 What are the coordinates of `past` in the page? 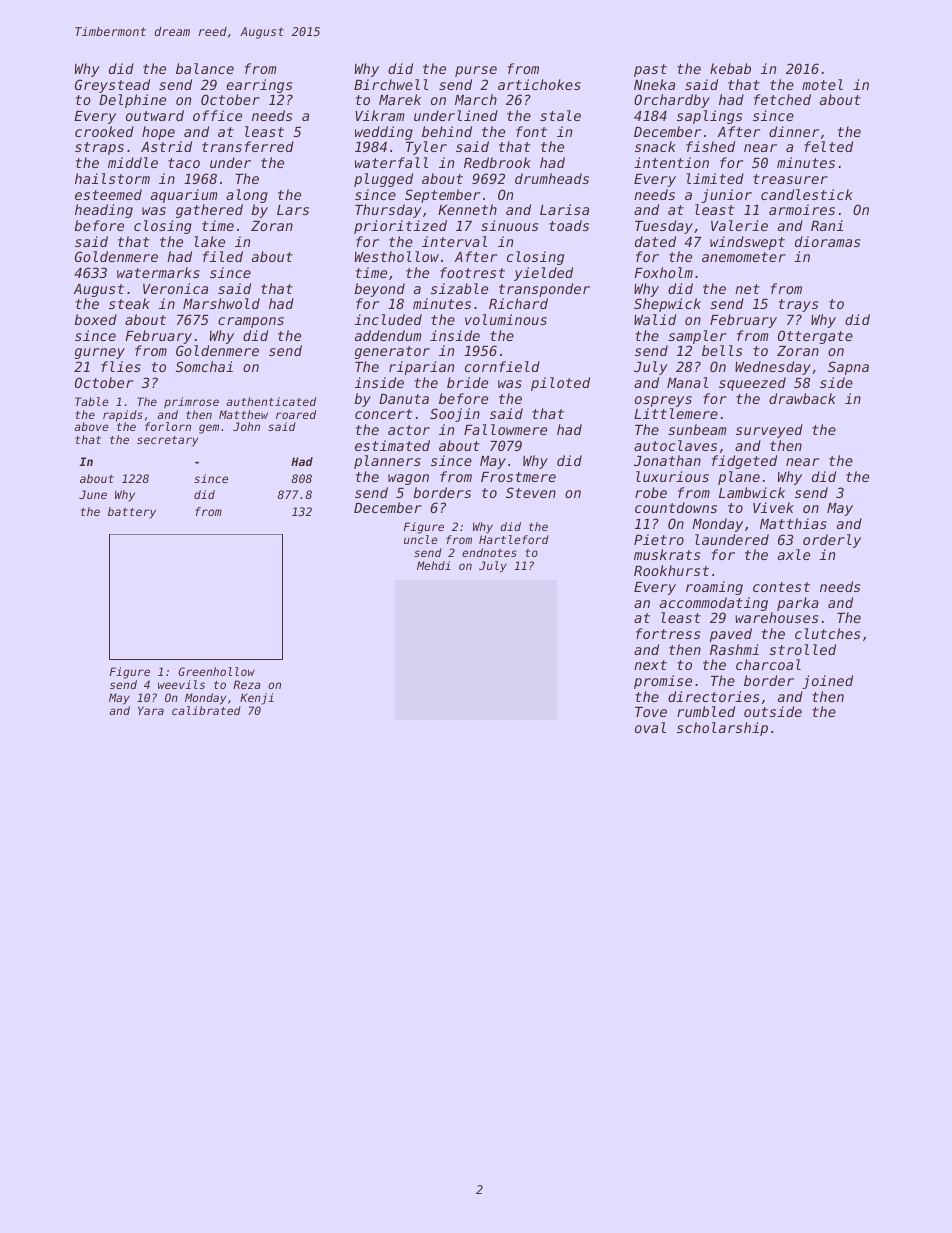 It's located at (650, 70).
